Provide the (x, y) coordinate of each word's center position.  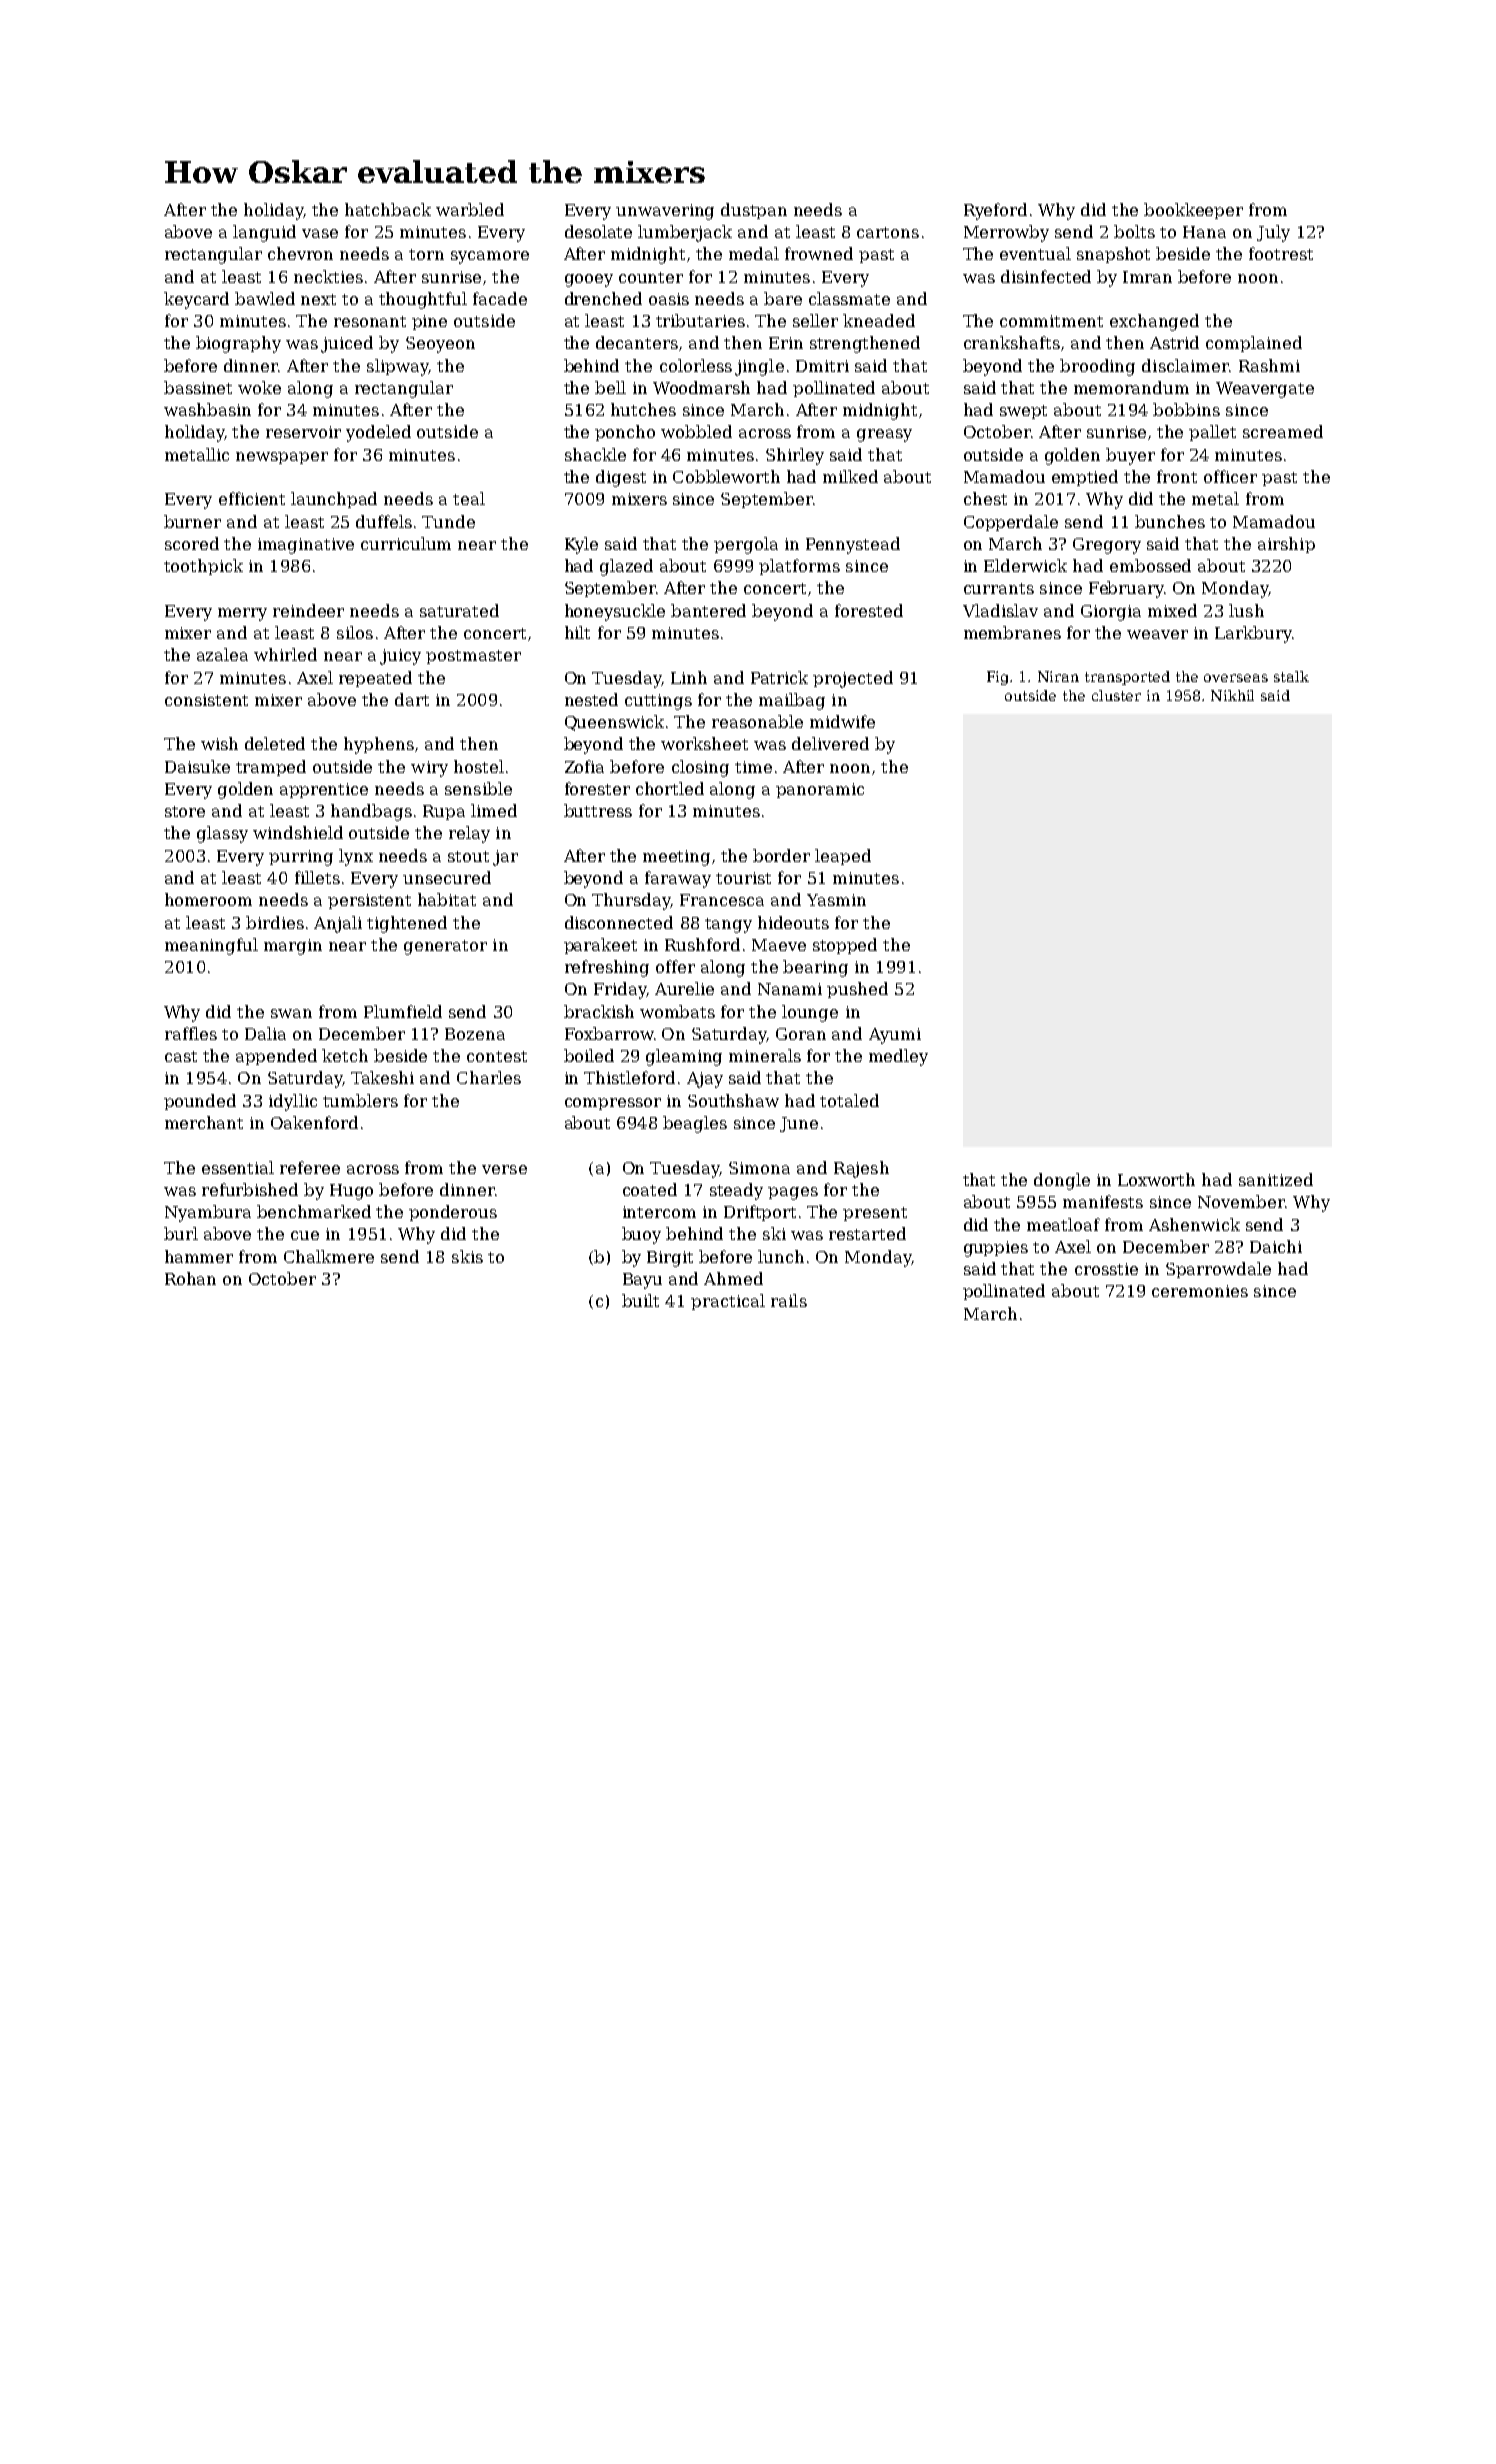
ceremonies (1200, 1291)
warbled (470, 209)
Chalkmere (329, 1256)
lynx (356, 857)
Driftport (760, 1213)
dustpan (754, 211)
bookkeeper (1193, 211)
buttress (598, 810)
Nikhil (1232, 695)
